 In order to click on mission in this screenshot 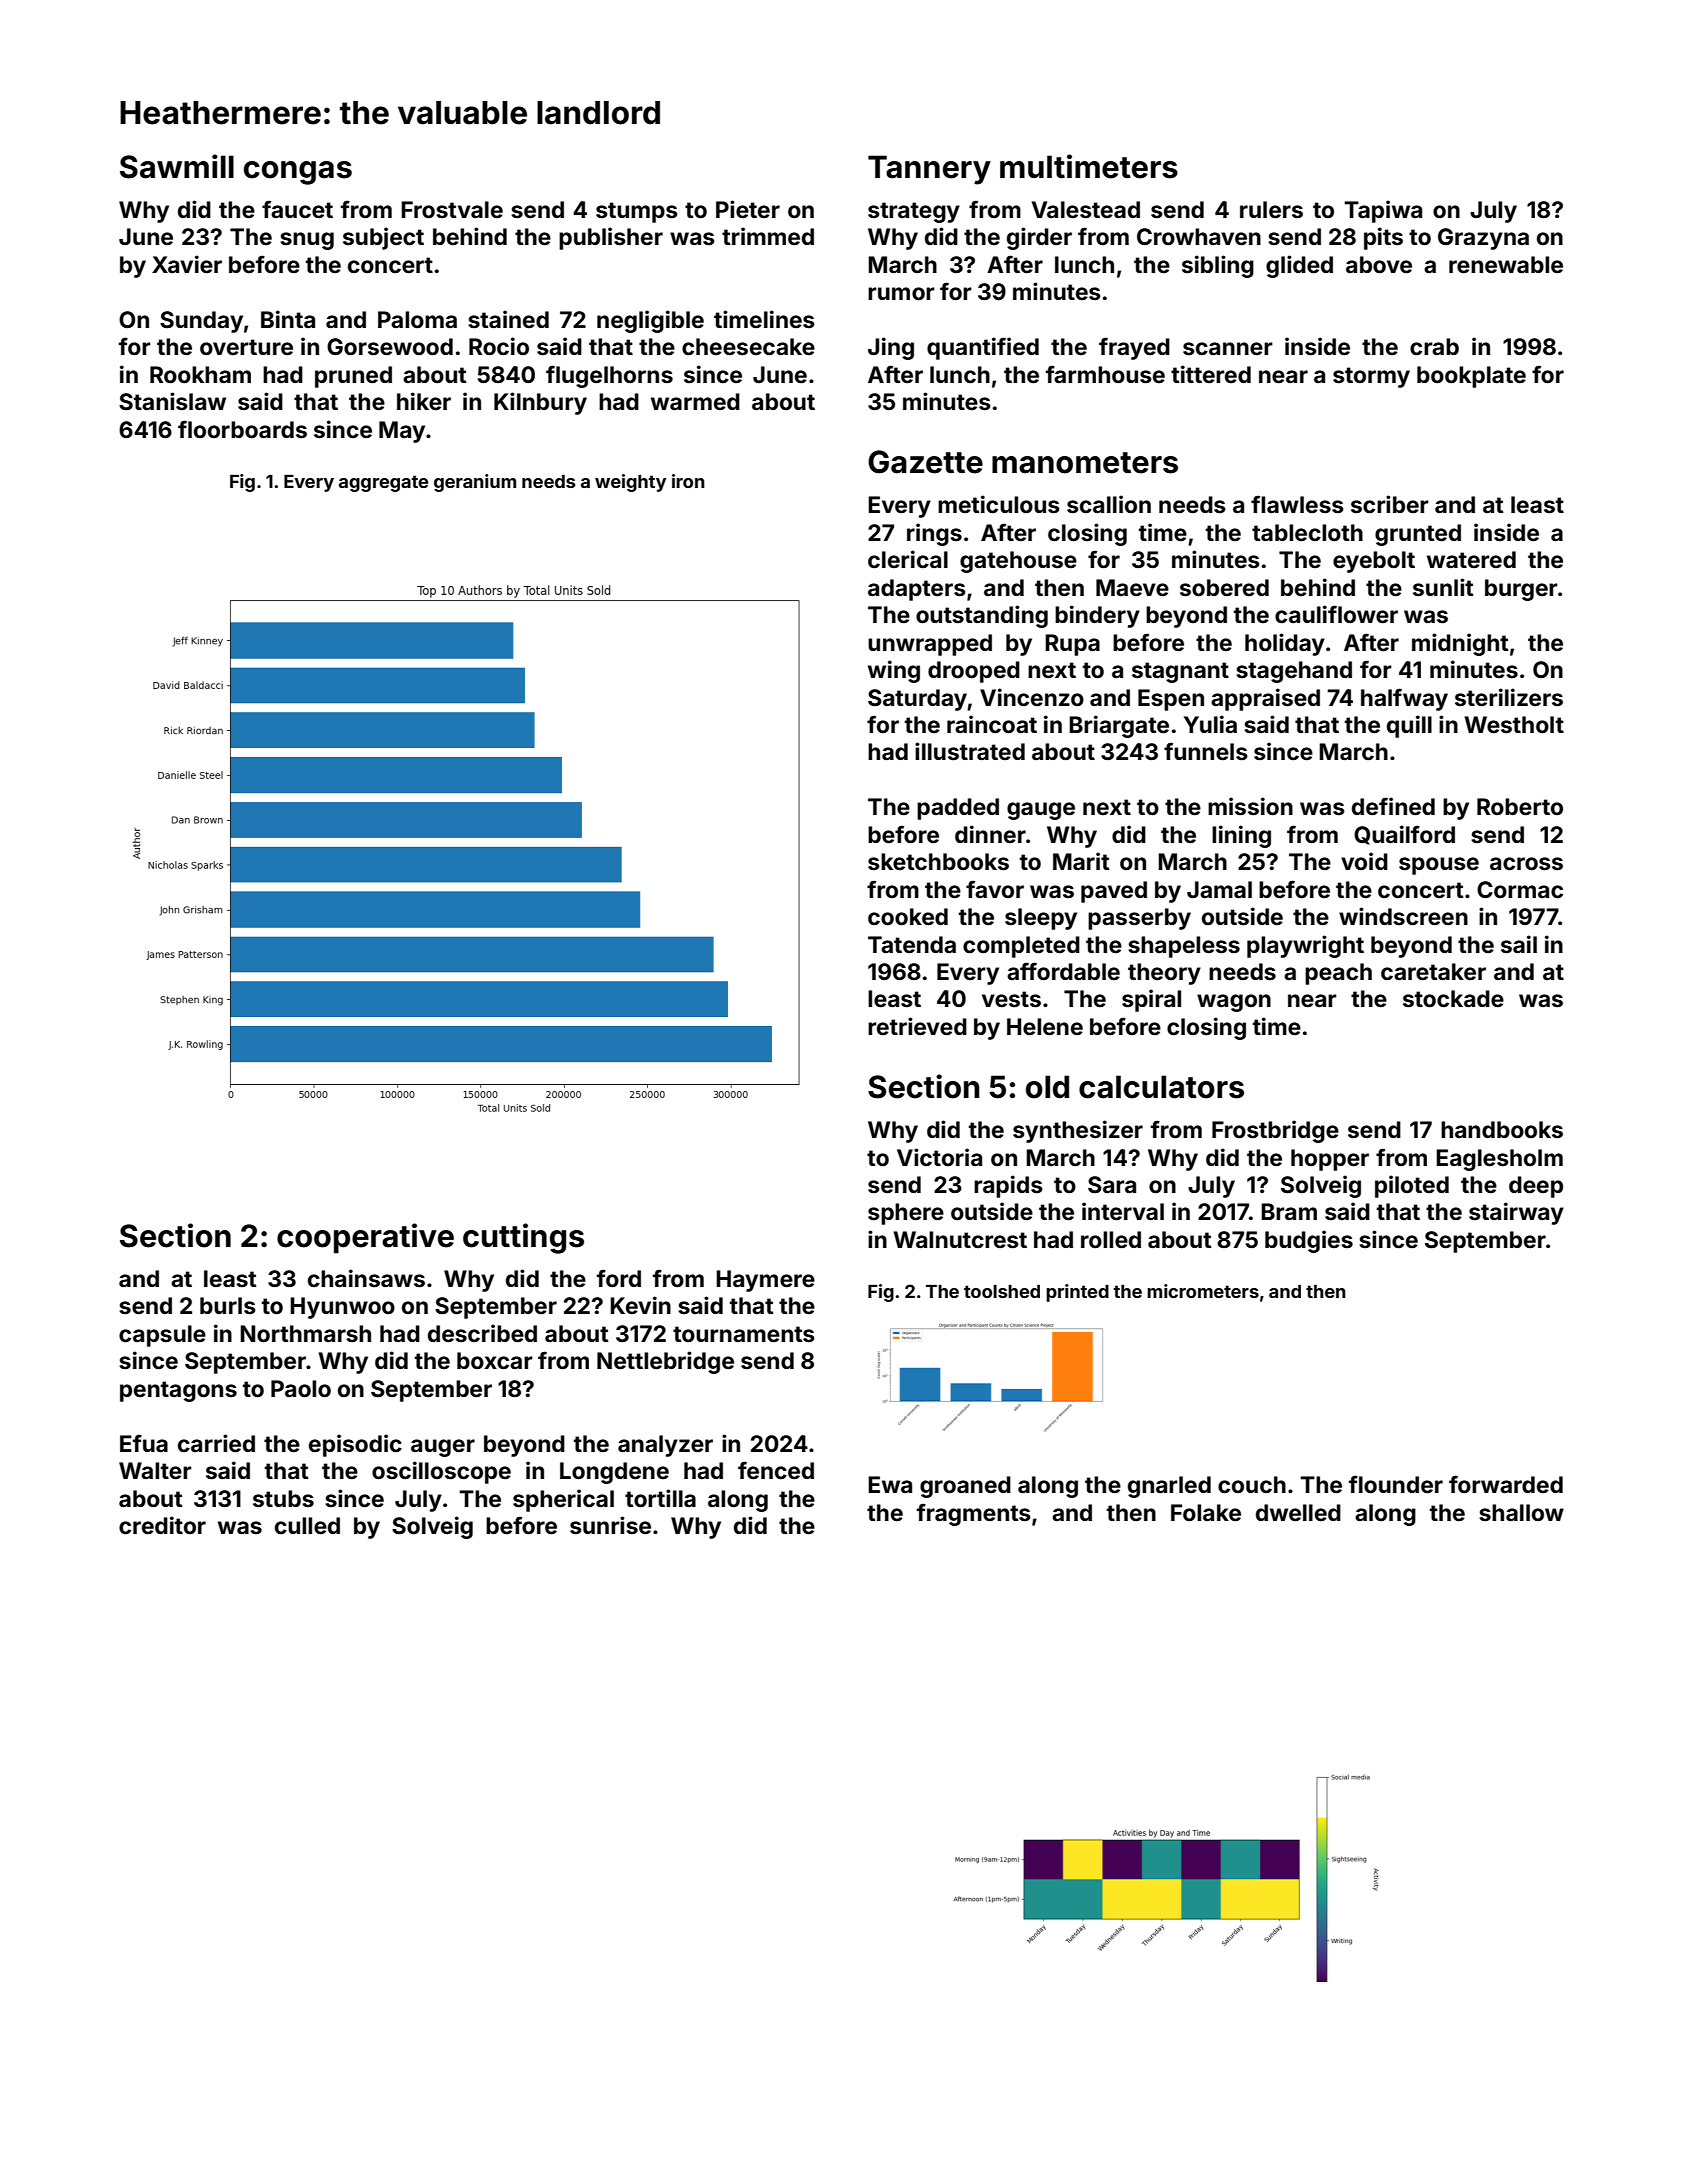, I will do `click(1250, 806)`.
